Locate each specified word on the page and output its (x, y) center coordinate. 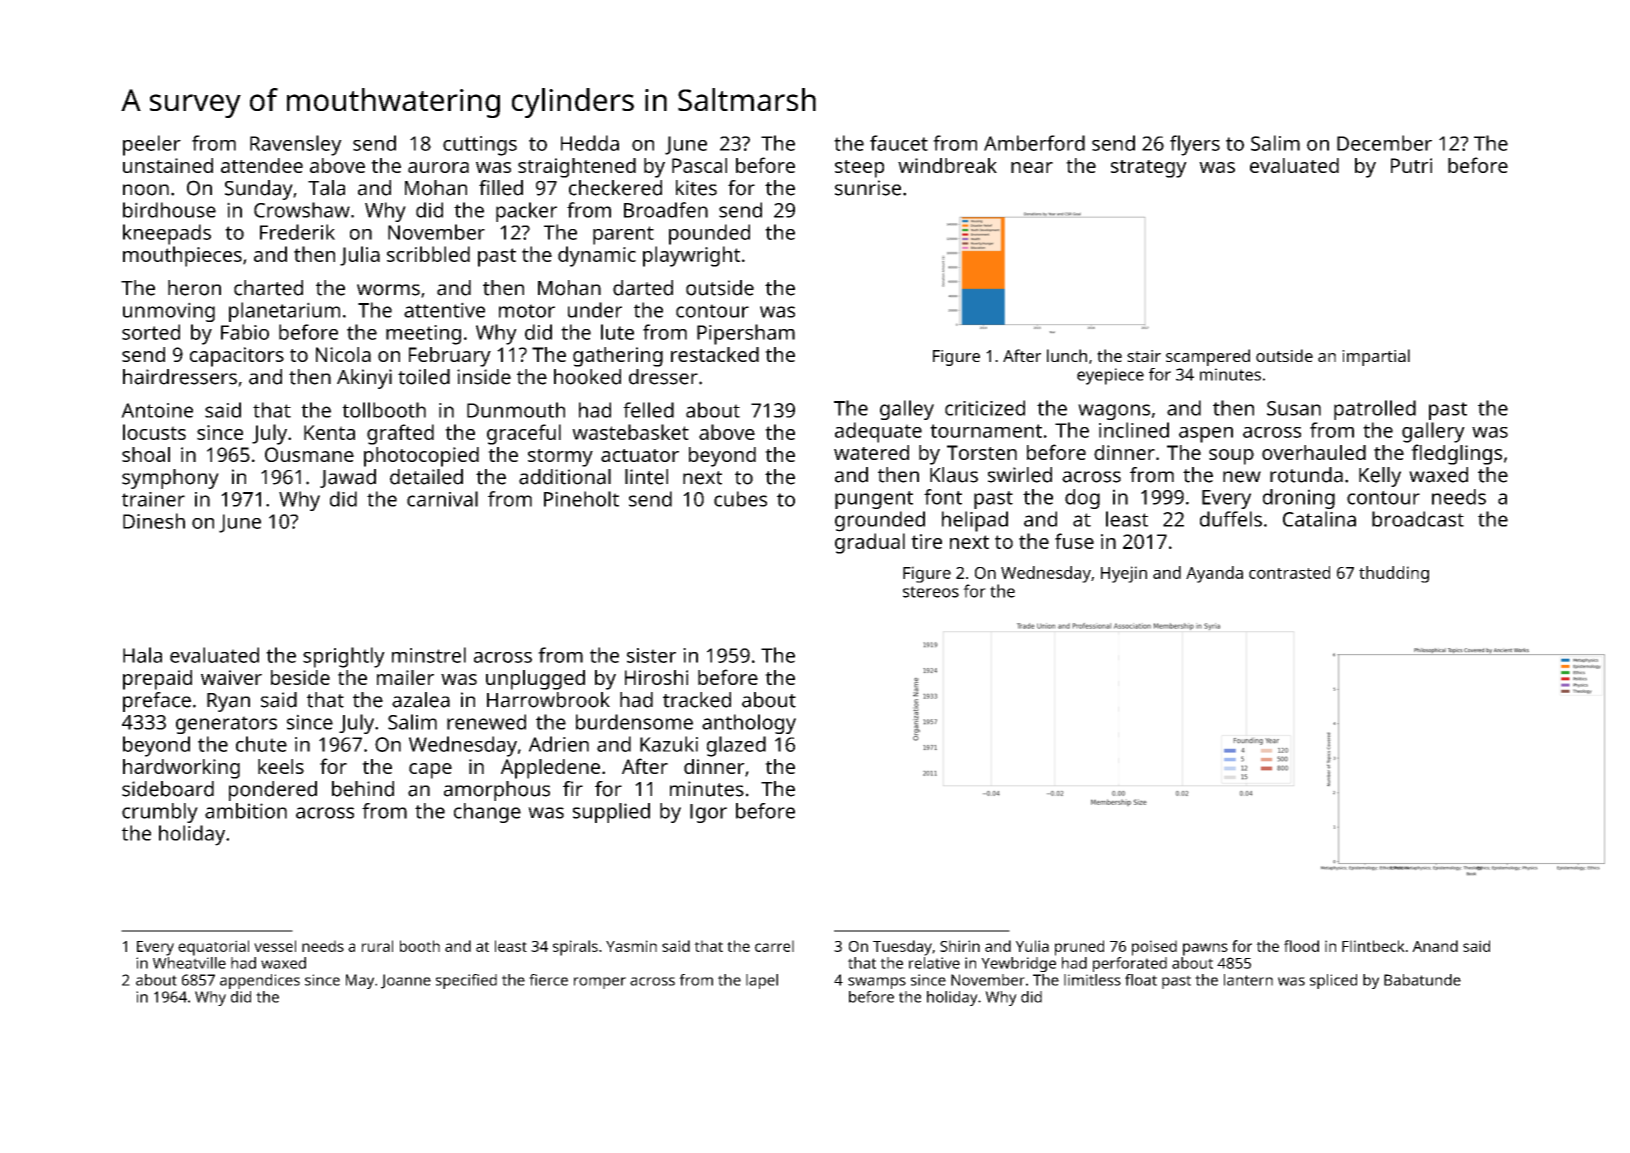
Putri (1411, 165)
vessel (275, 946)
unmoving (169, 312)
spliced (1333, 981)
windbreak (947, 165)
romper (600, 983)
